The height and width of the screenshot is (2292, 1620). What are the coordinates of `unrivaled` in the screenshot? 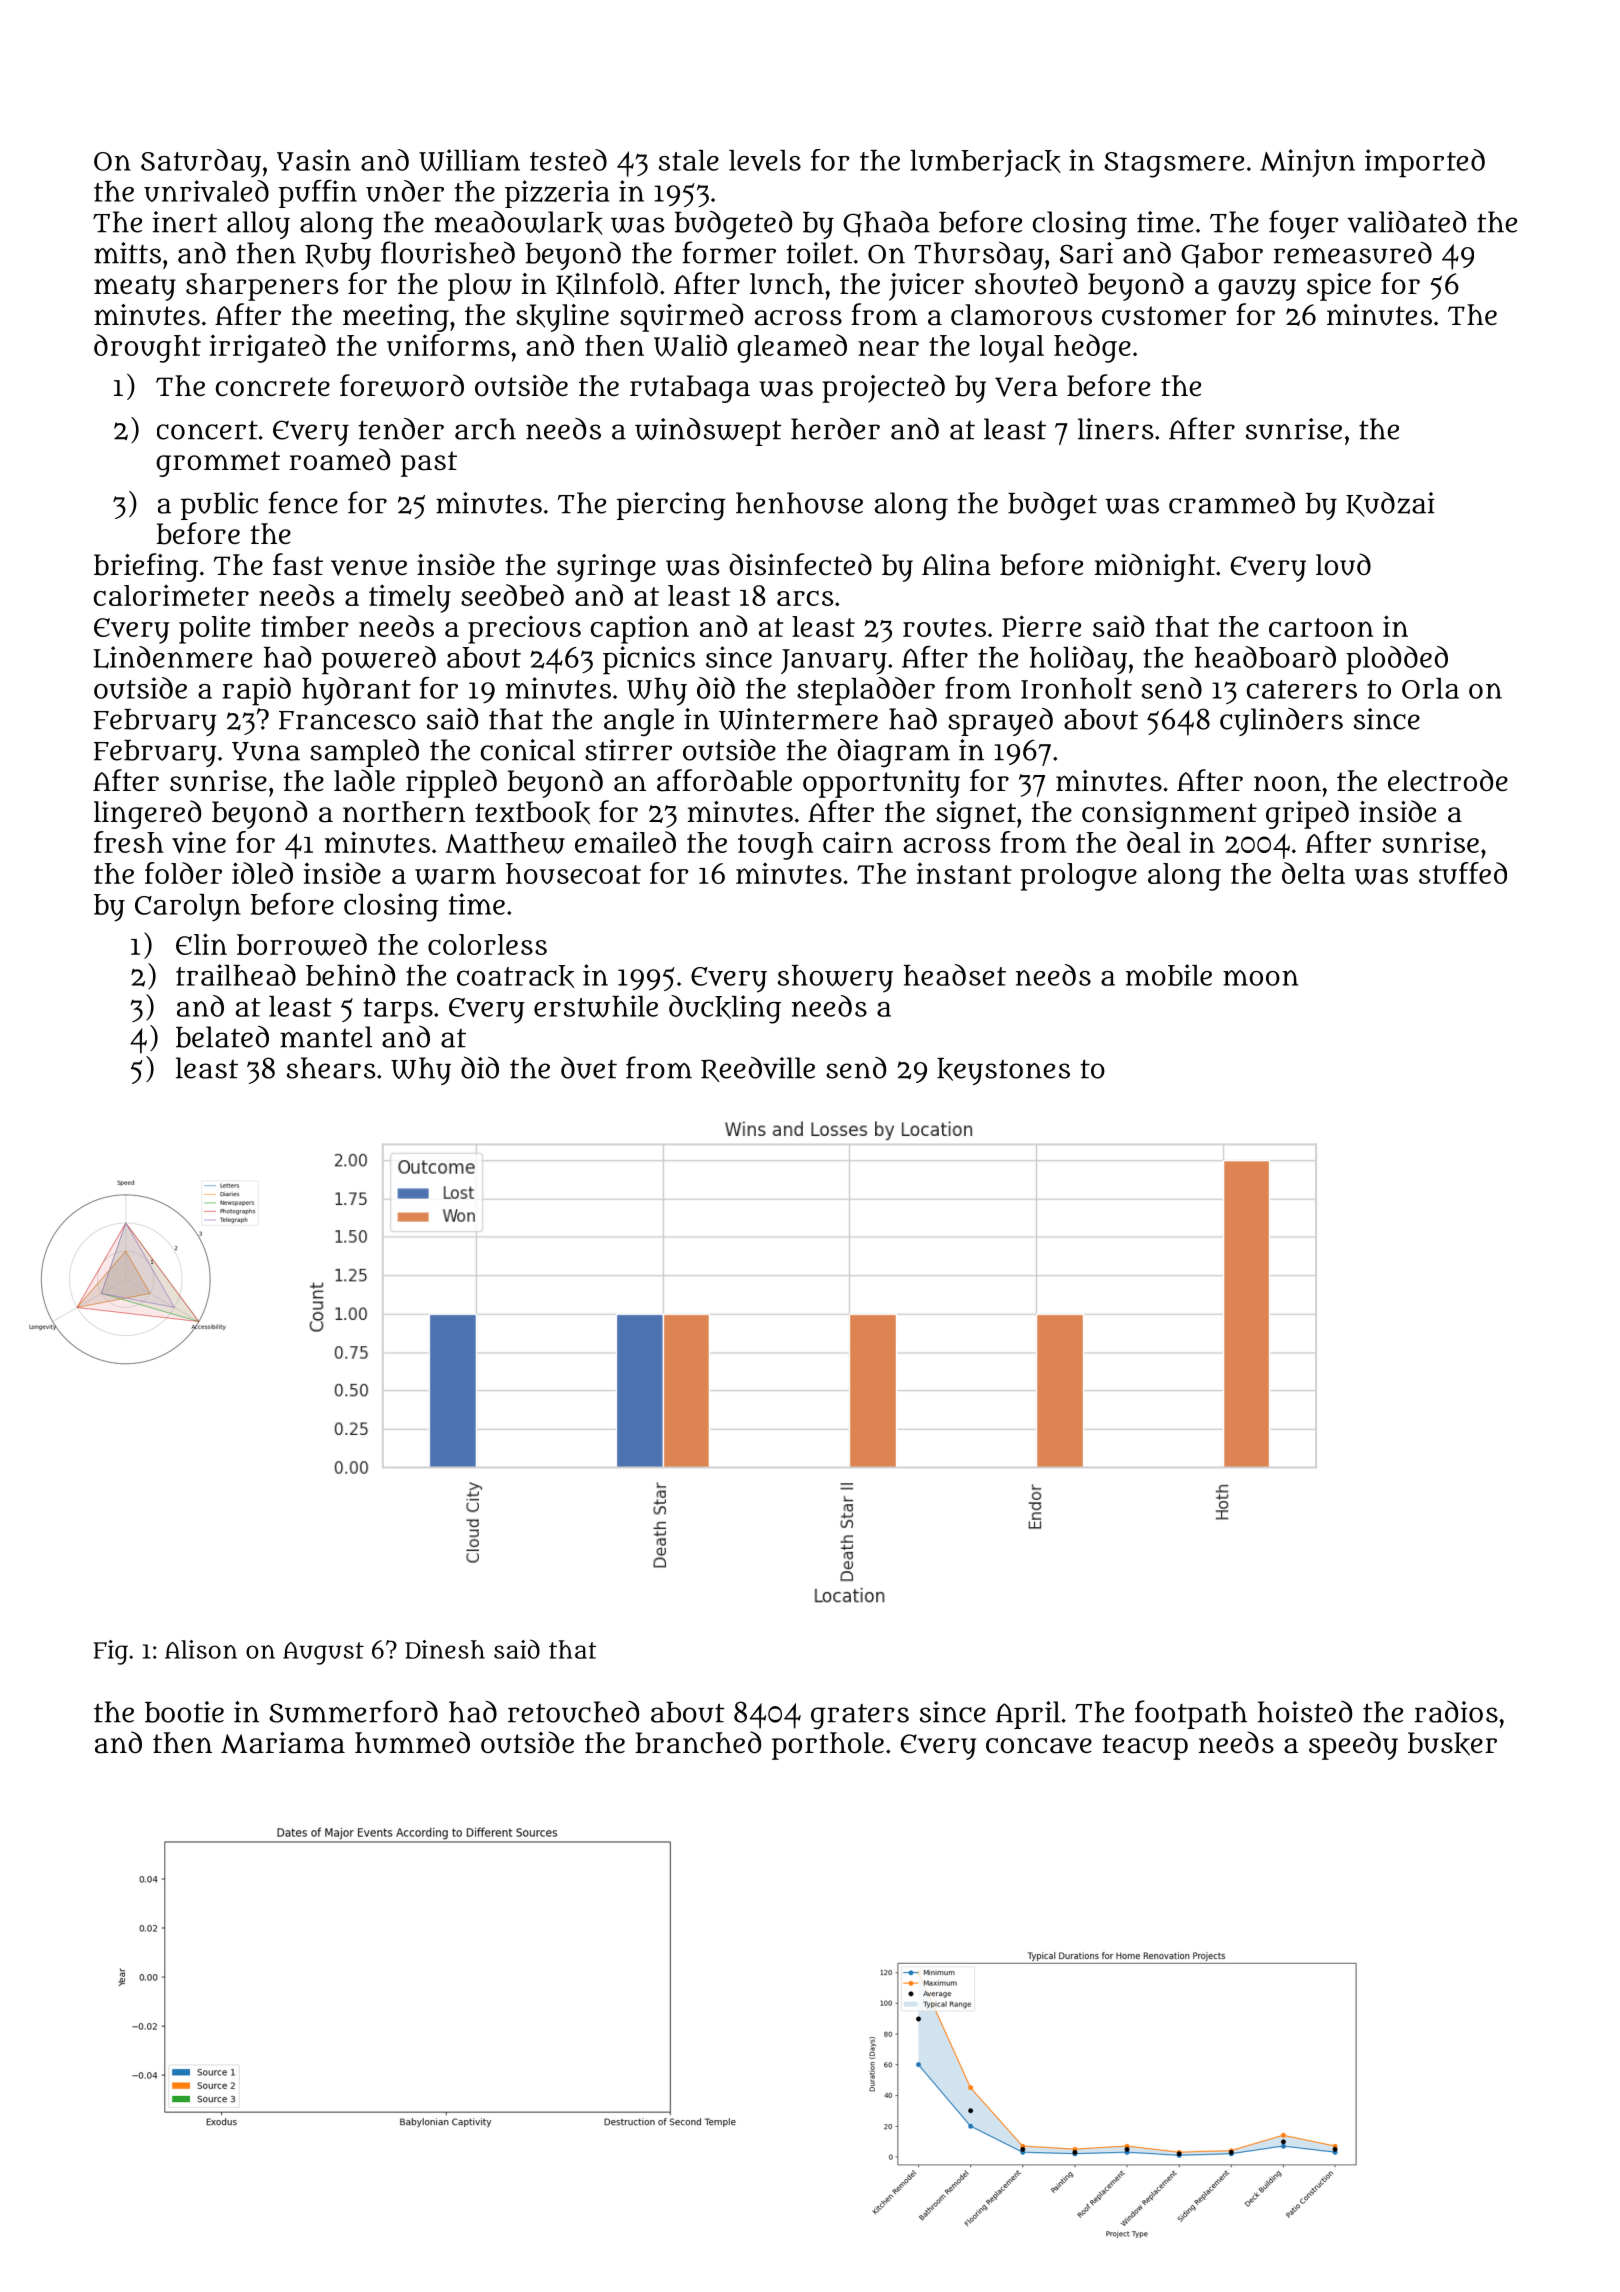 It's located at (206, 191).
